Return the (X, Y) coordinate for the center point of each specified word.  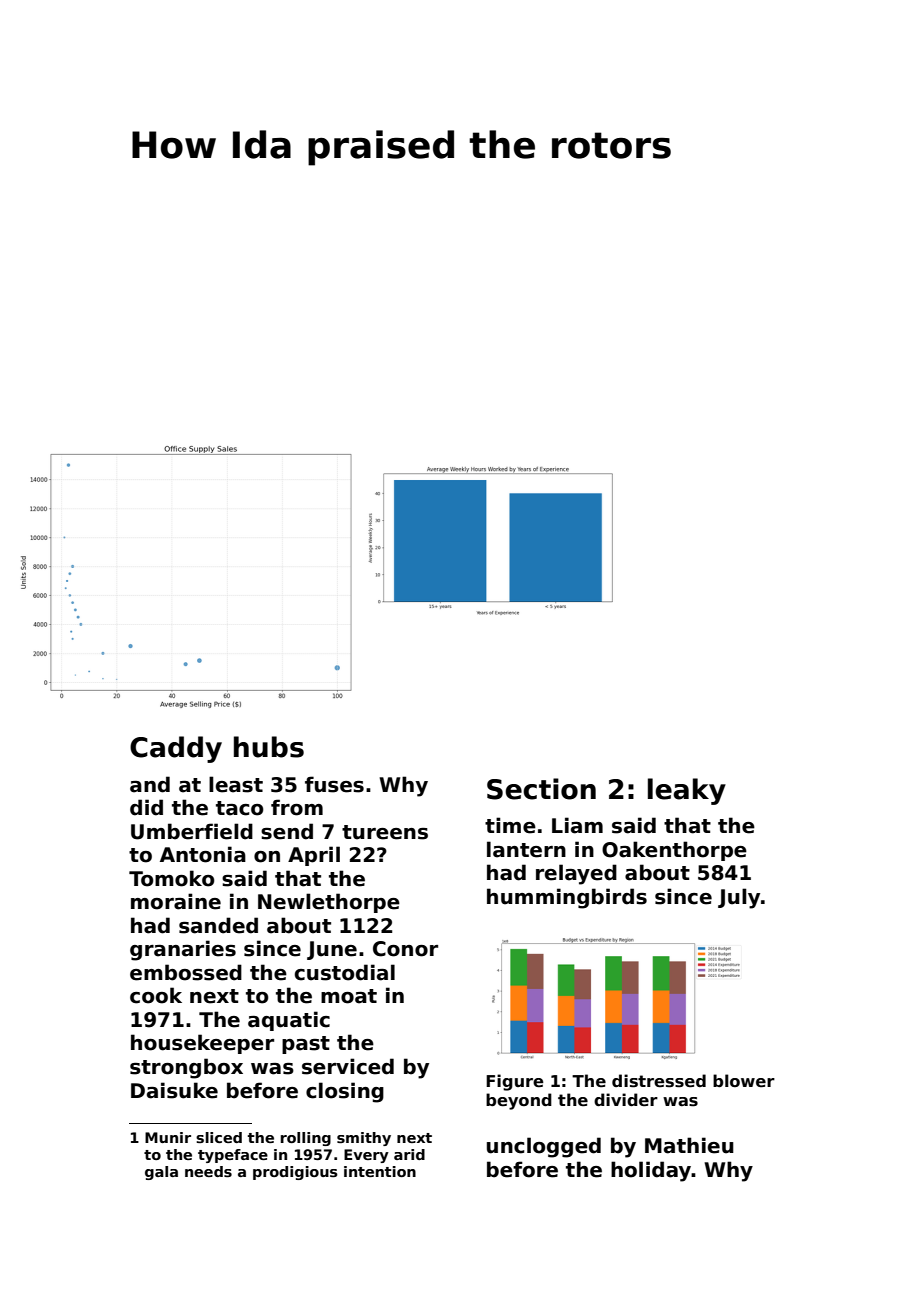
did (146, 807)
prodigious (295, 1173)
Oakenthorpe (674, 851)
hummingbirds (567, 898)
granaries (183, 950)
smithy (364, 1139)
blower (744, 1080)
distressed (659, 1081)
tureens (385, 832)
